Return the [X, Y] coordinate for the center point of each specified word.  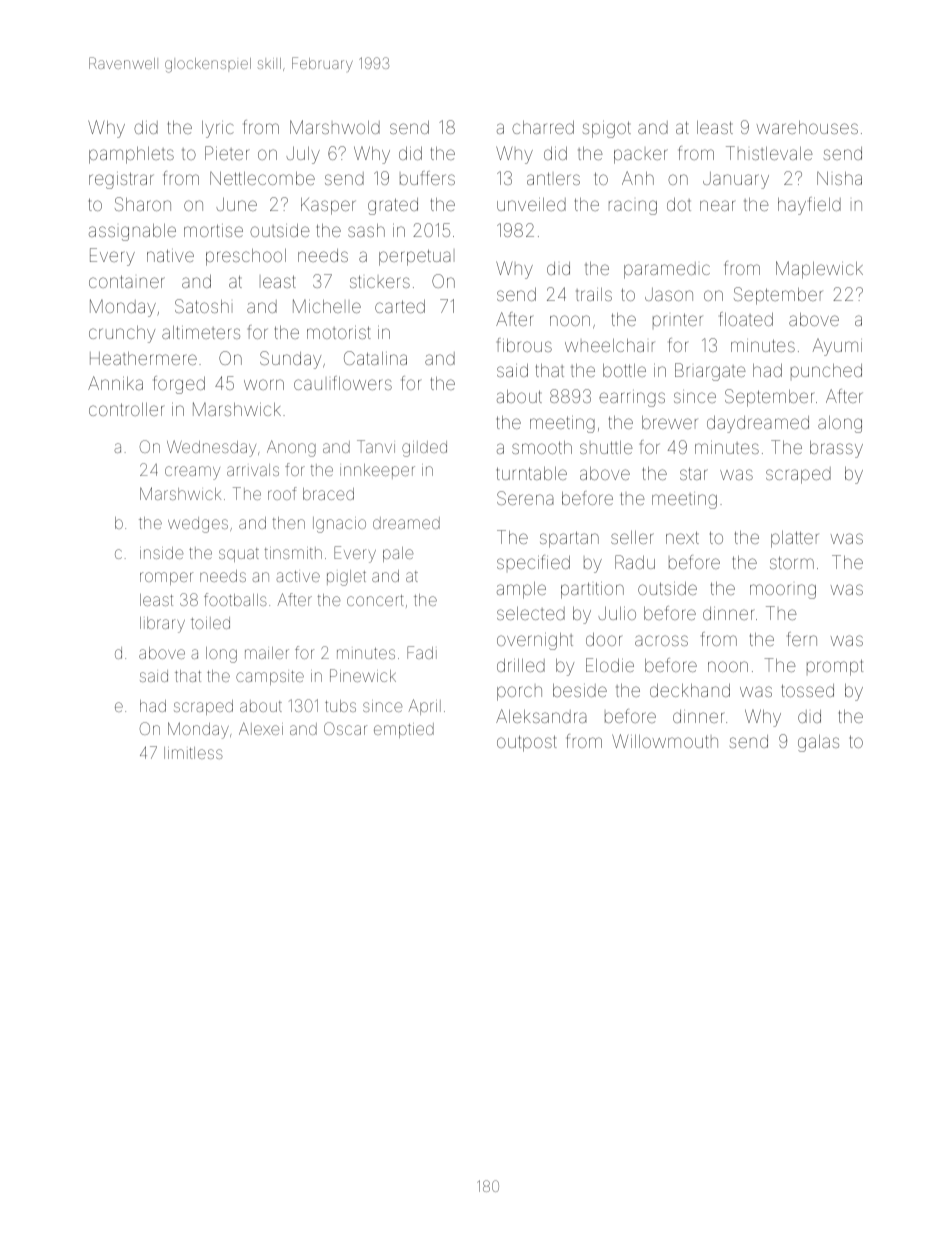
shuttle [606, 447]
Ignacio [339, 525]
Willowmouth [665, 741]
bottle [624, 370]
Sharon [143, 204]
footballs [235, 599]
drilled [521, 665]
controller [127, 409]
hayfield [809, 206]
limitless [193, 753]
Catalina [375, 358]
